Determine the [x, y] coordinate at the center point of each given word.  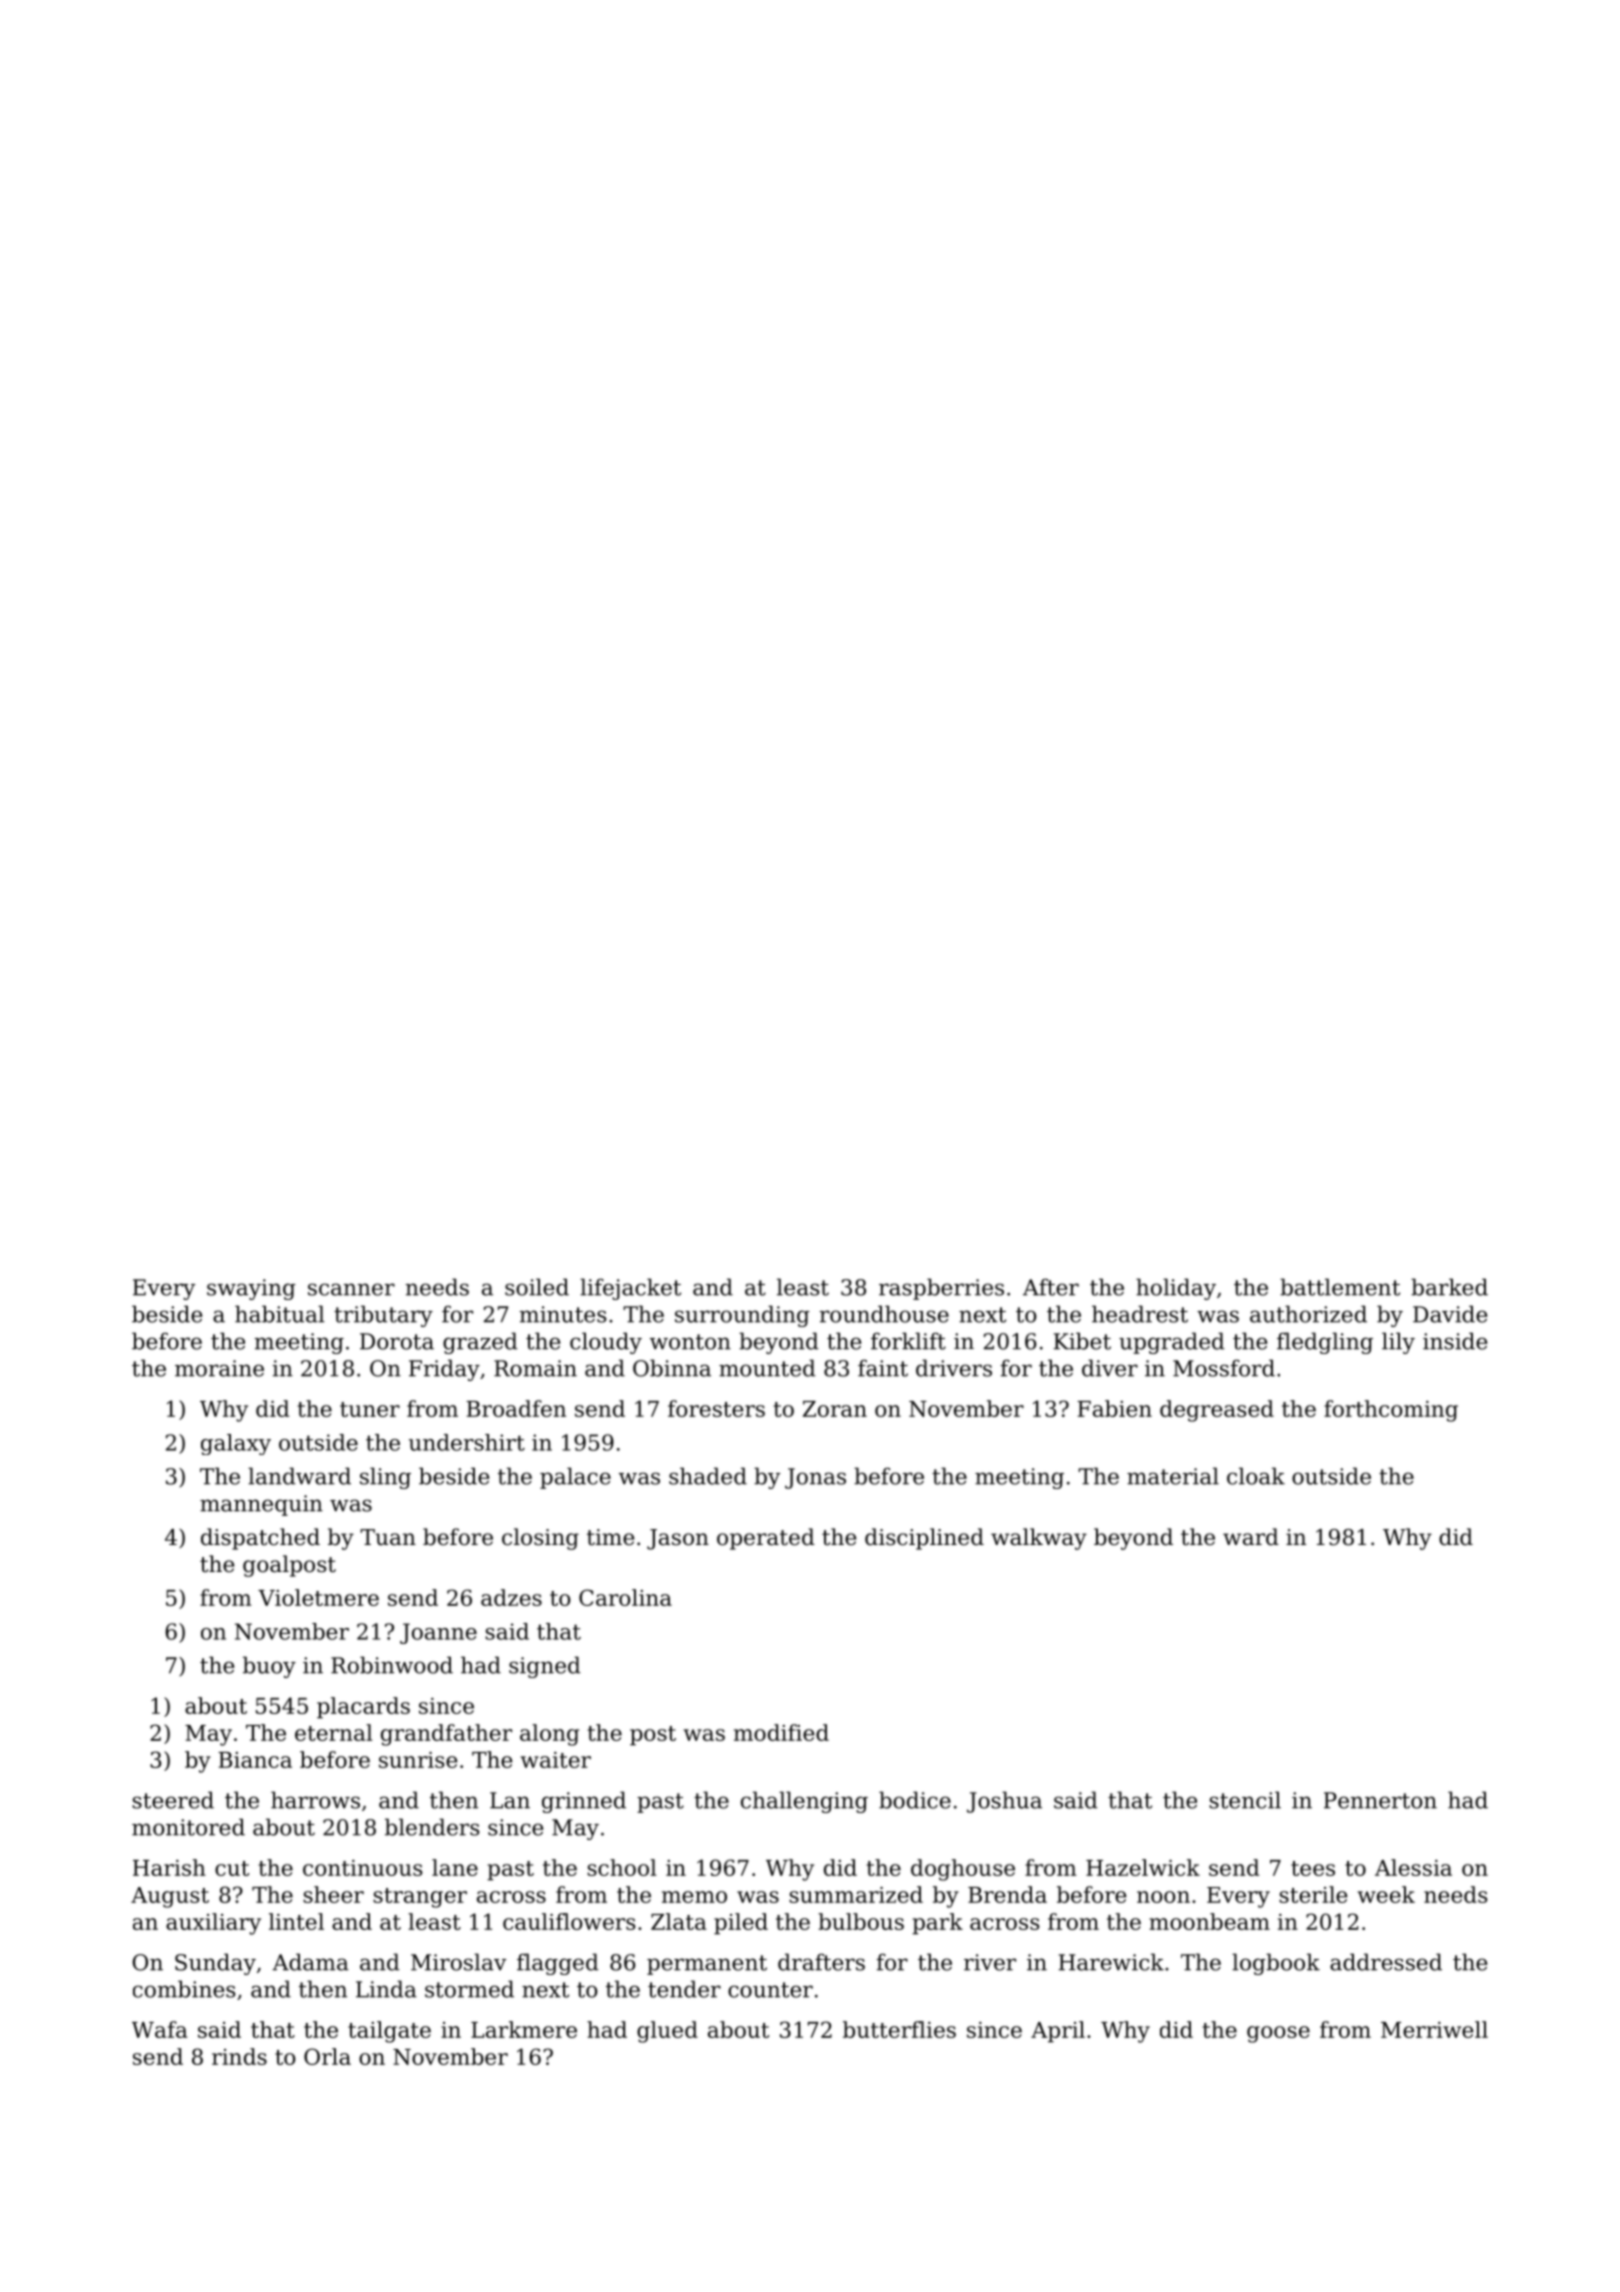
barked [1449, 1287]
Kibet [1082, 1341]
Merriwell [1434, 2029]
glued [667, 2032]
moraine [219, 1368]
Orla [327, 2056]
